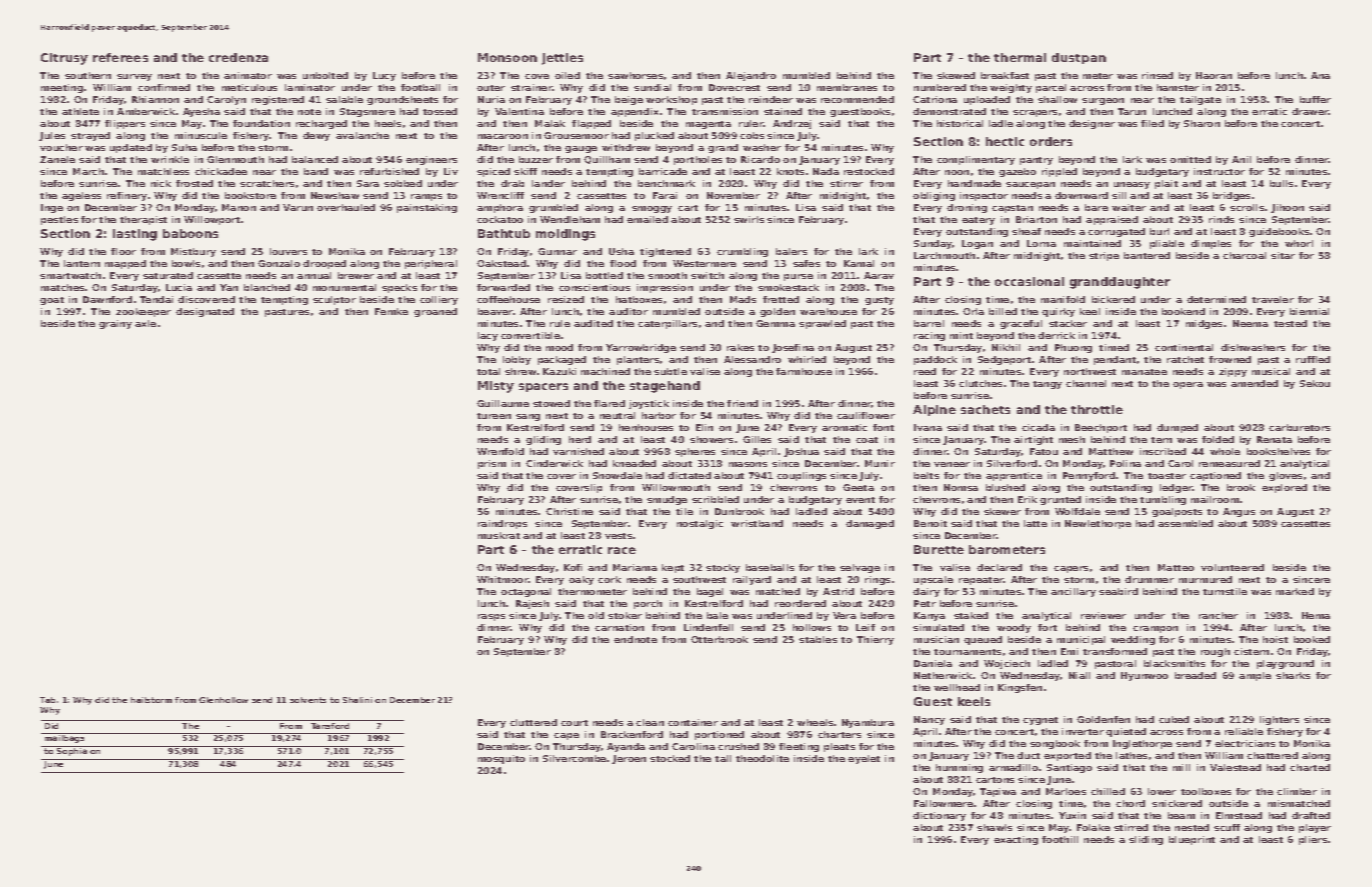 The height and width of the page is (887, 1372). Describe the element at coordinates (492, 464) in the page. I see `prism` at that location.
